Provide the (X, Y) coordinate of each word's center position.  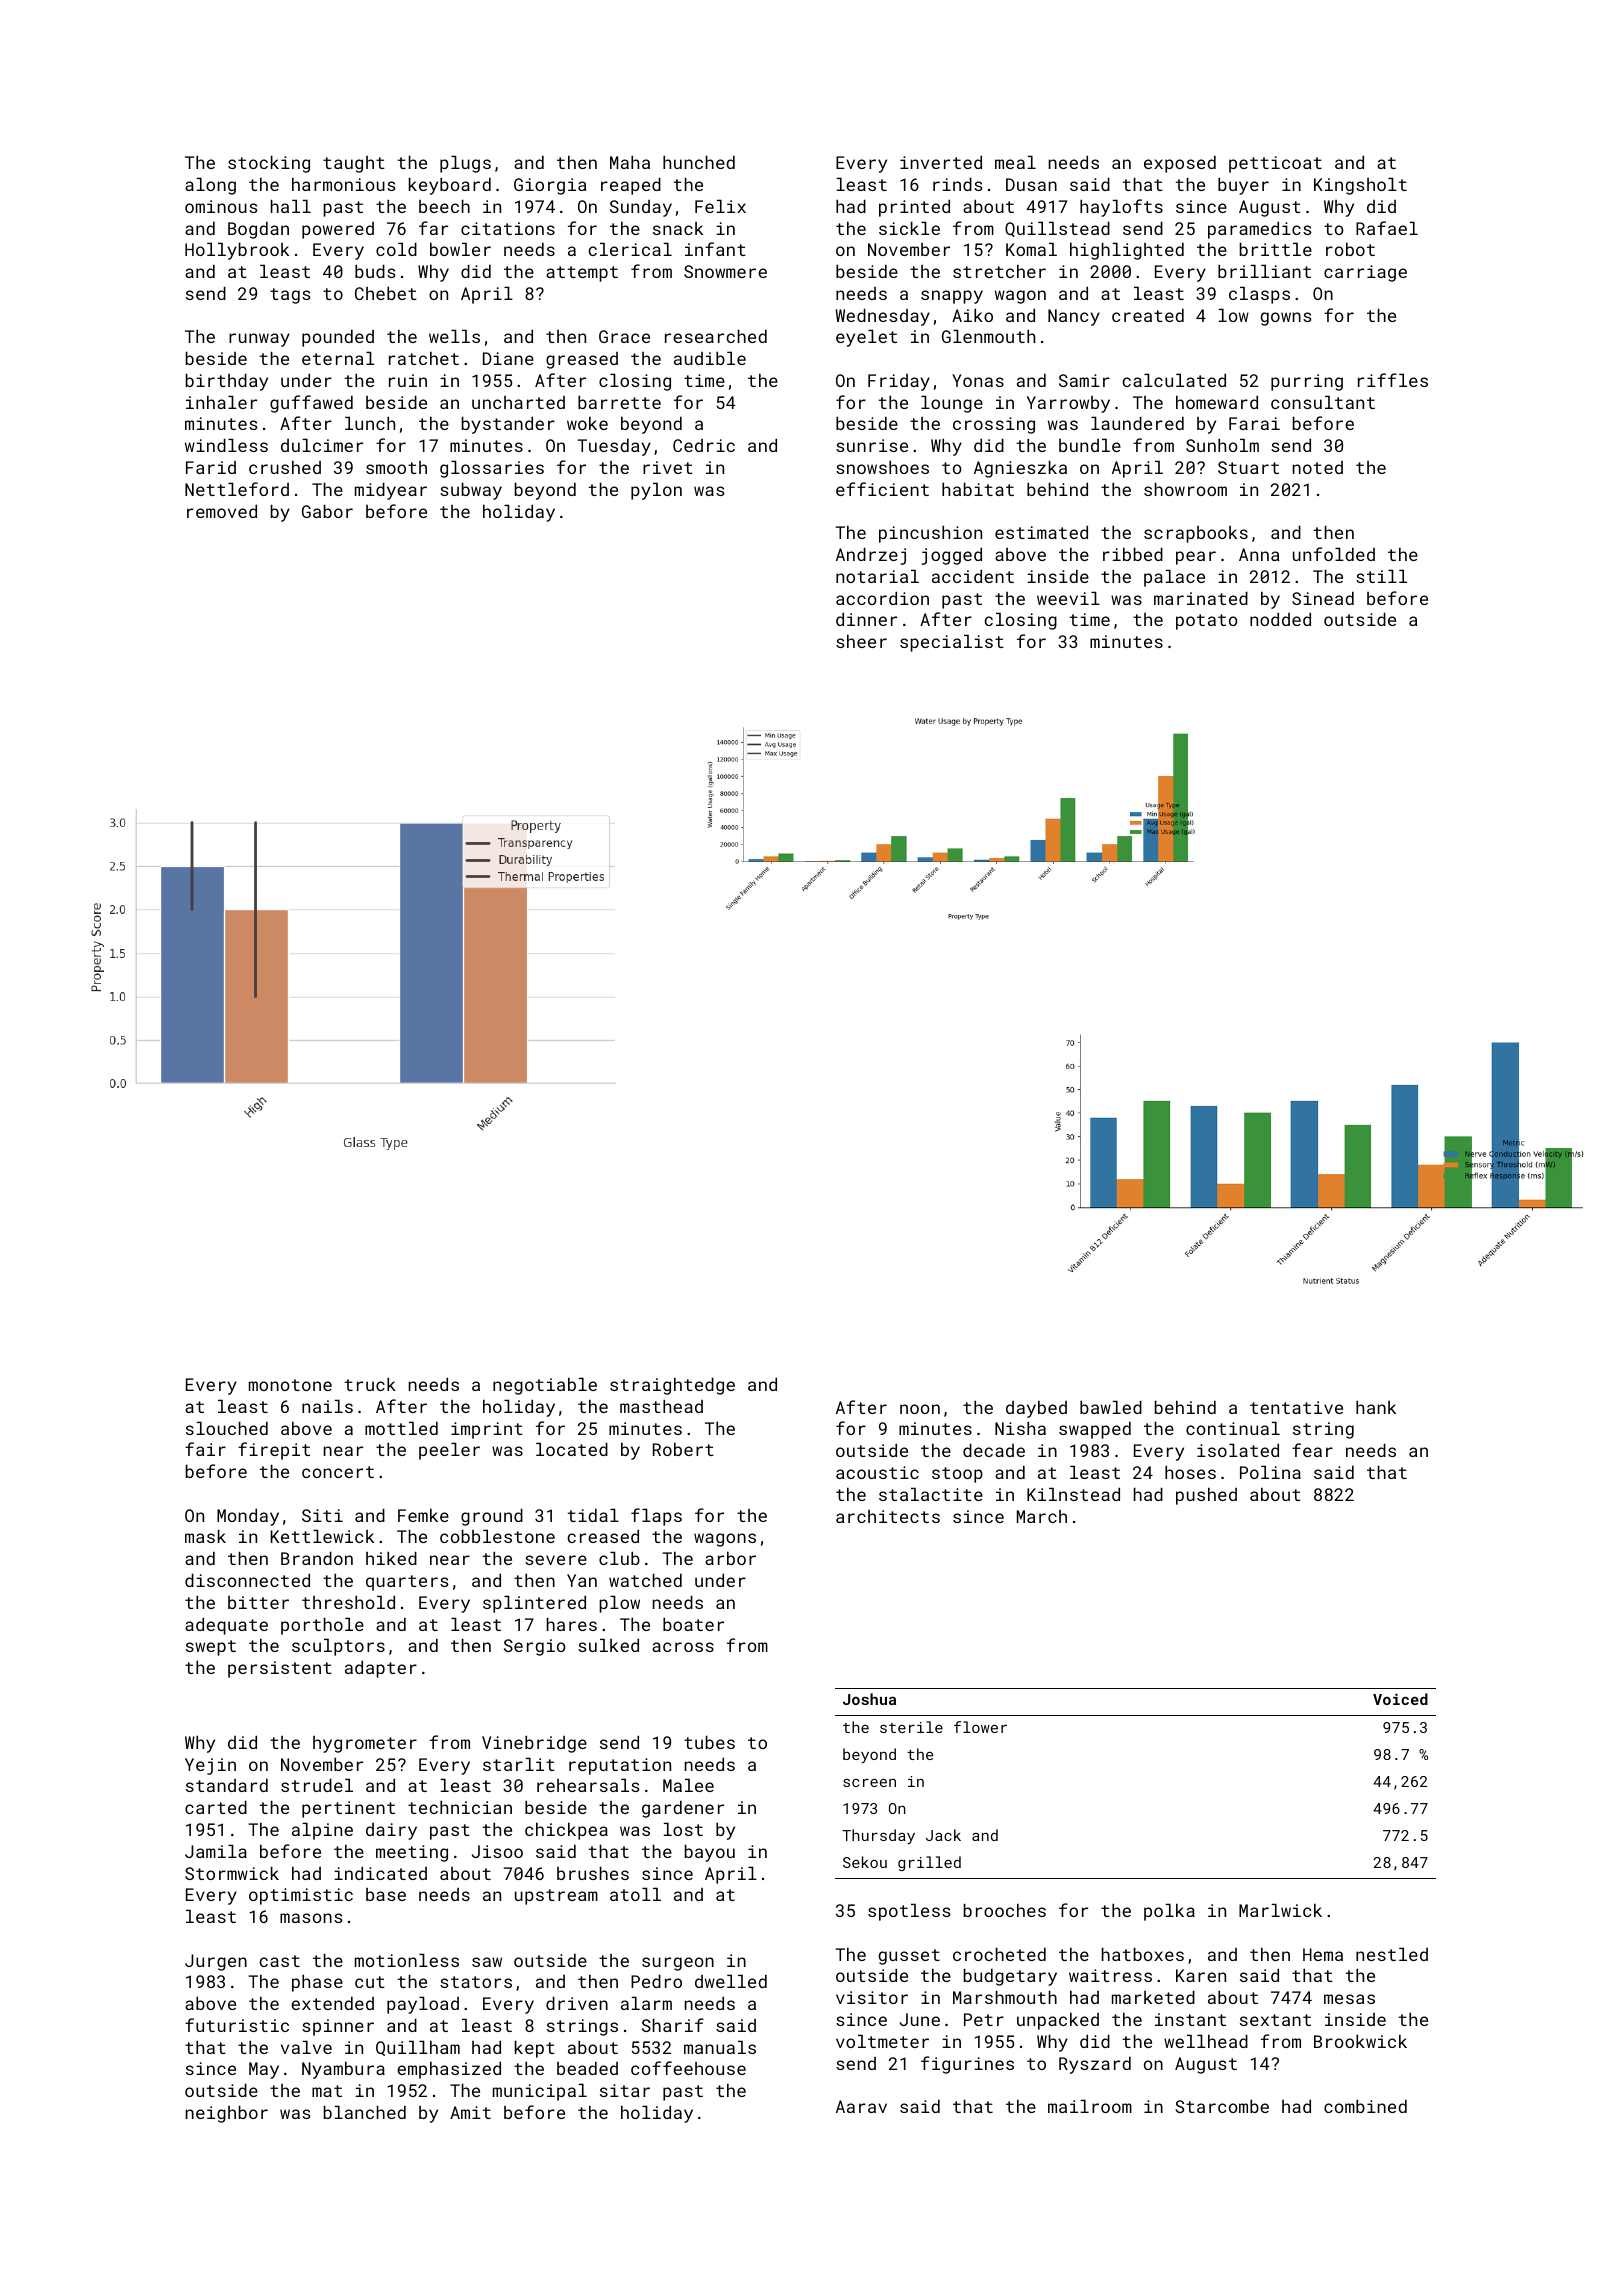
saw (487, 1962)
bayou (710, 1853)
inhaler (221, 402)
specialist (952, 643)
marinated (1201, 598)
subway (471, 491)
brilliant (1264, 271)
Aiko (972, 315)
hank (1376, 1407)
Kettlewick (322, 1536)
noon (920, 1409)
